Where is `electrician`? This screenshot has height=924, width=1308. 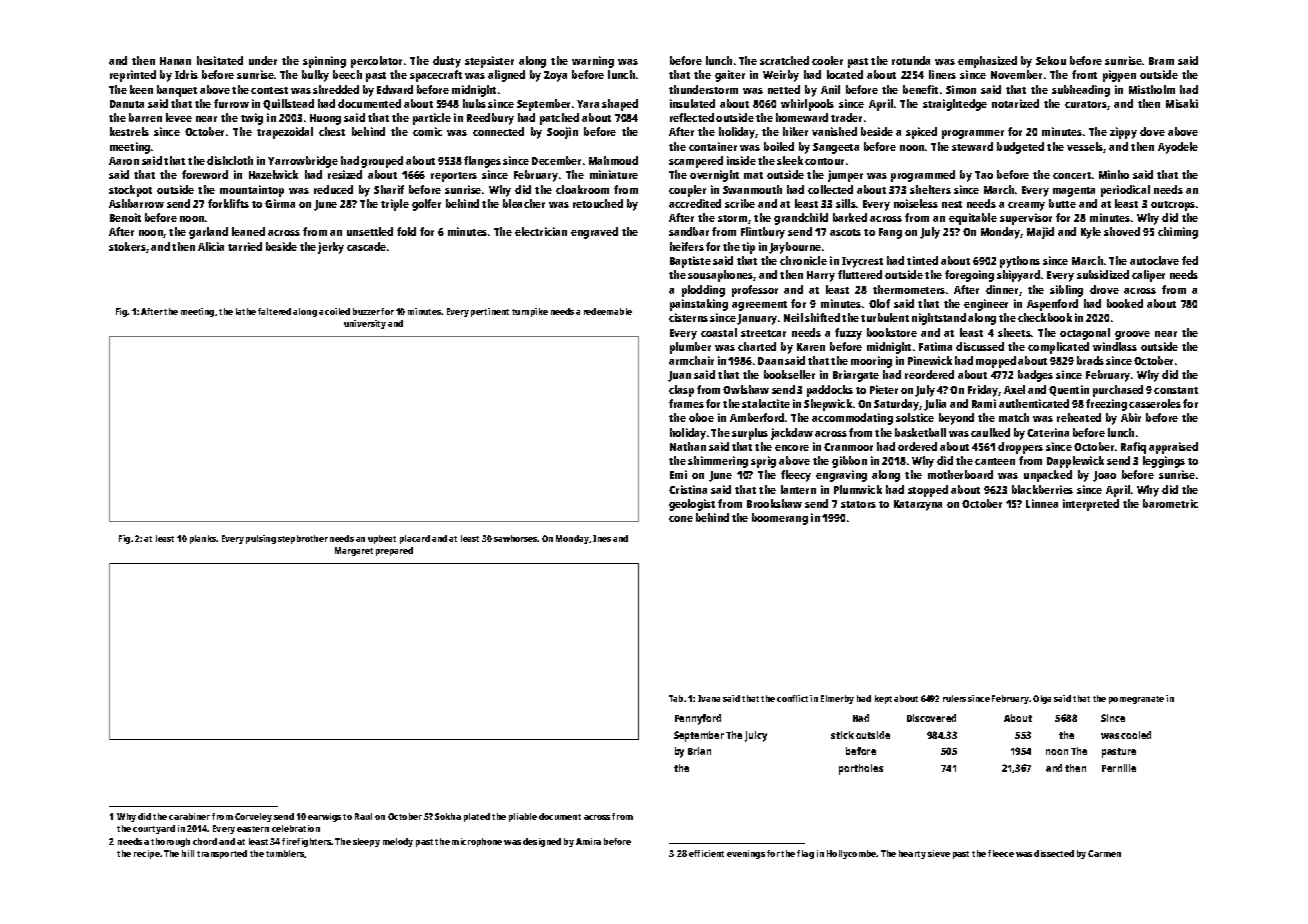
electrician is located at coordinates (541, 231).
